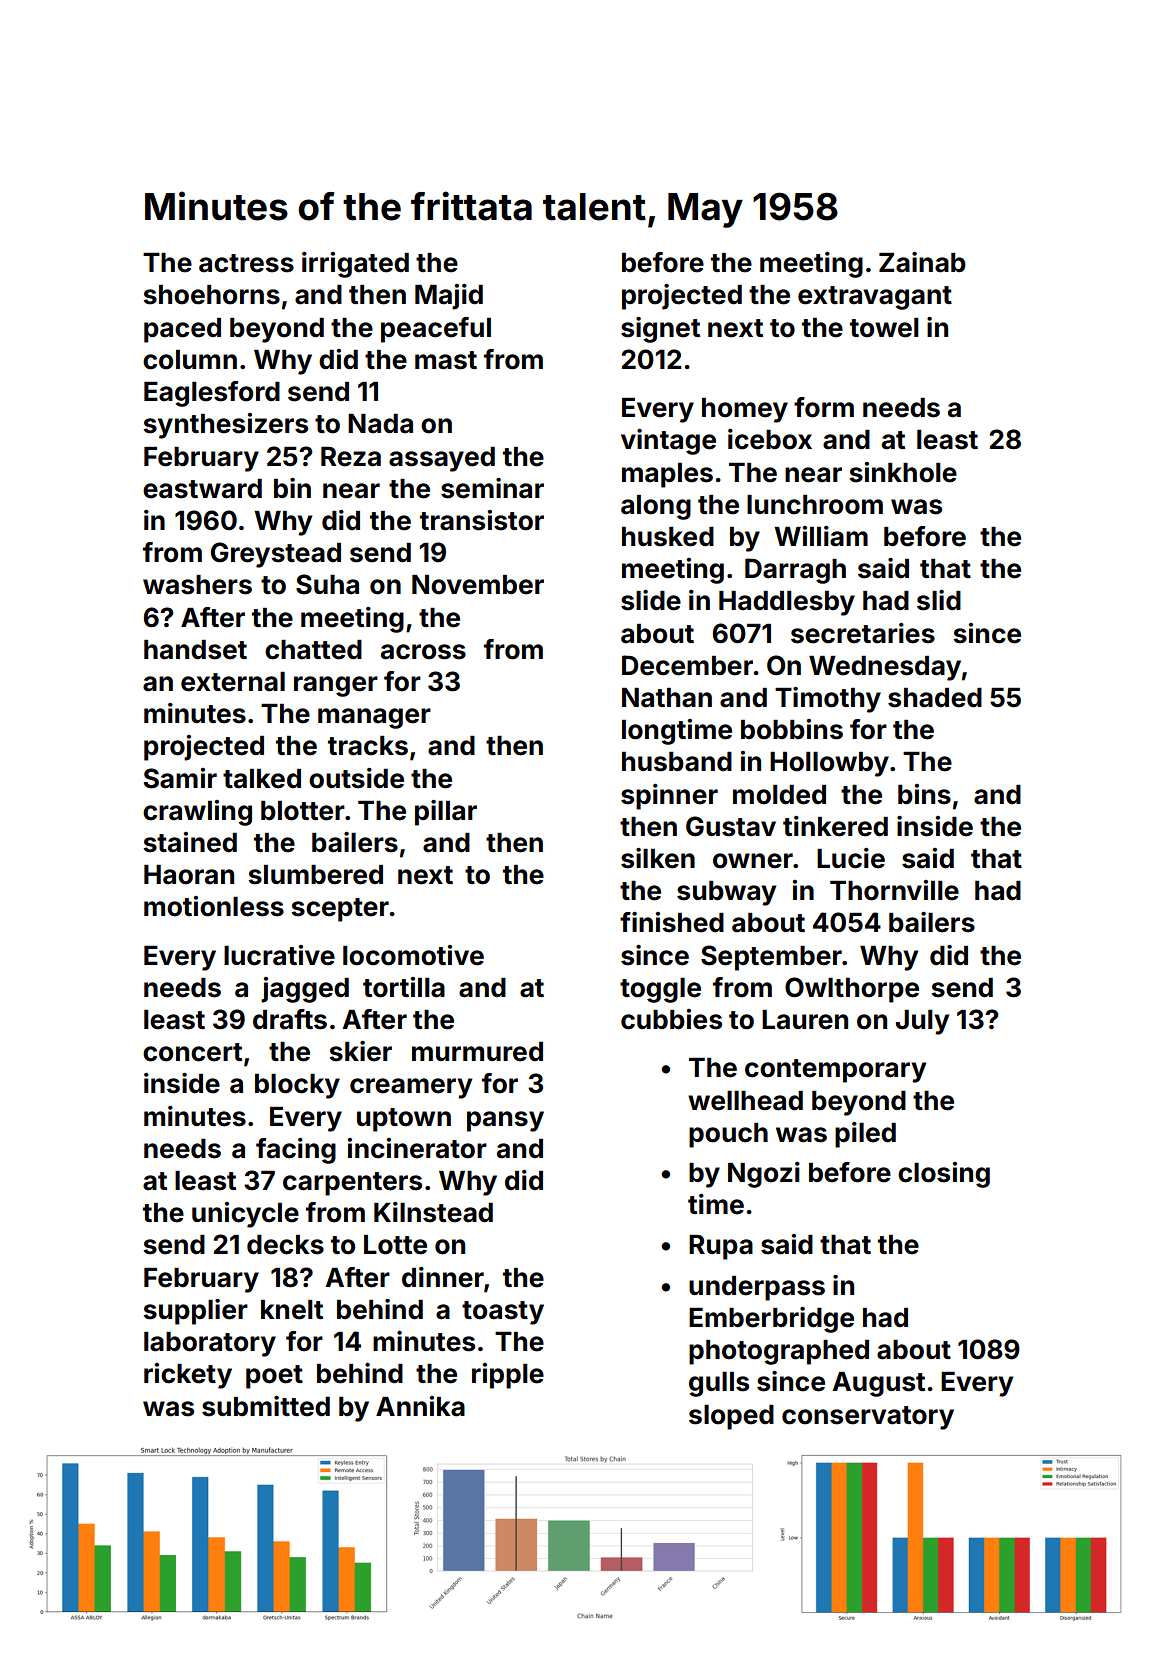 Image resolution: width=1165 pixels, height=1654 pixels. Describe the element at coordinates (266, 1406) in the image. I see `submitted` at that location.
